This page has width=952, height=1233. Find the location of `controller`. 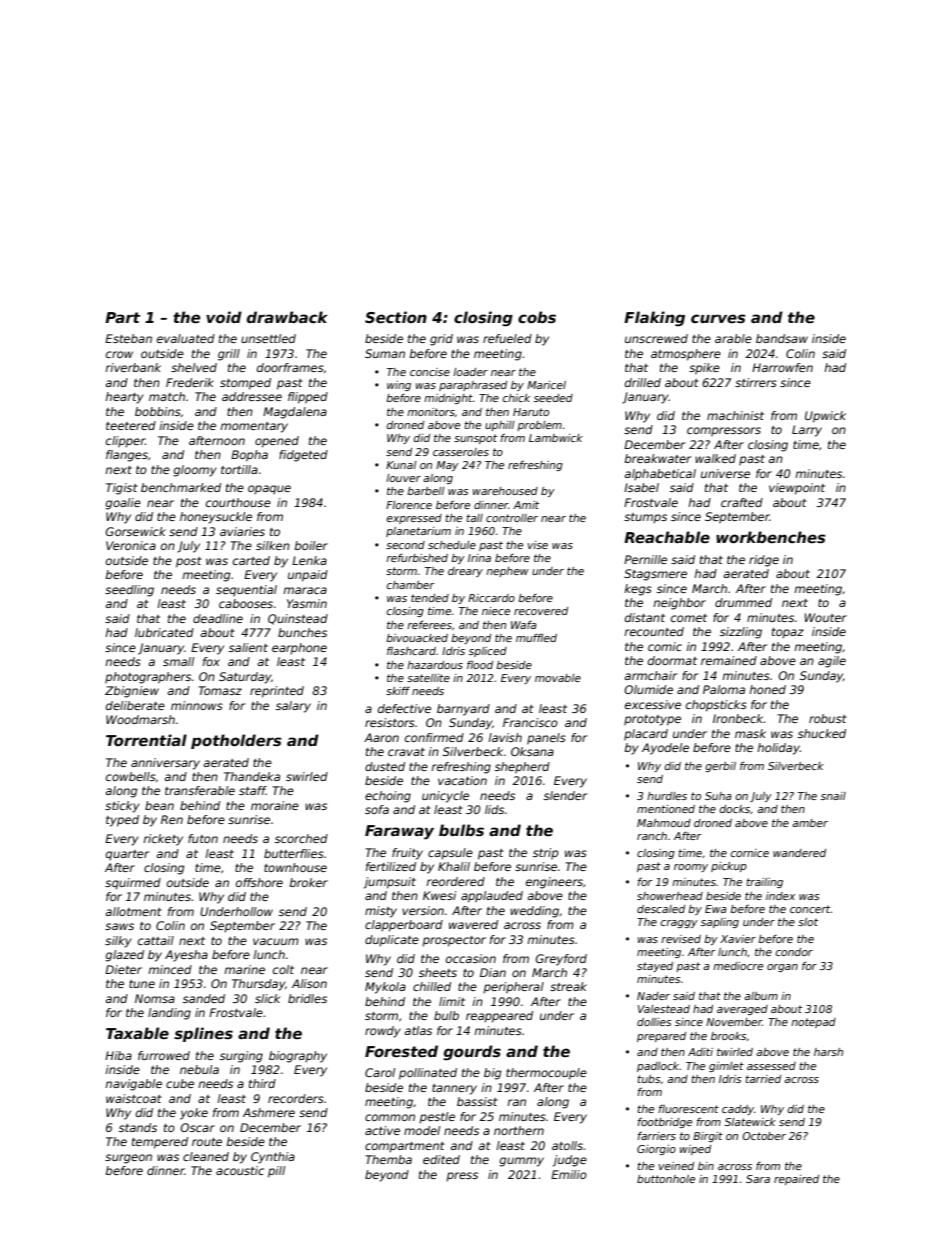

controller is located at coordinates (512, 518).
